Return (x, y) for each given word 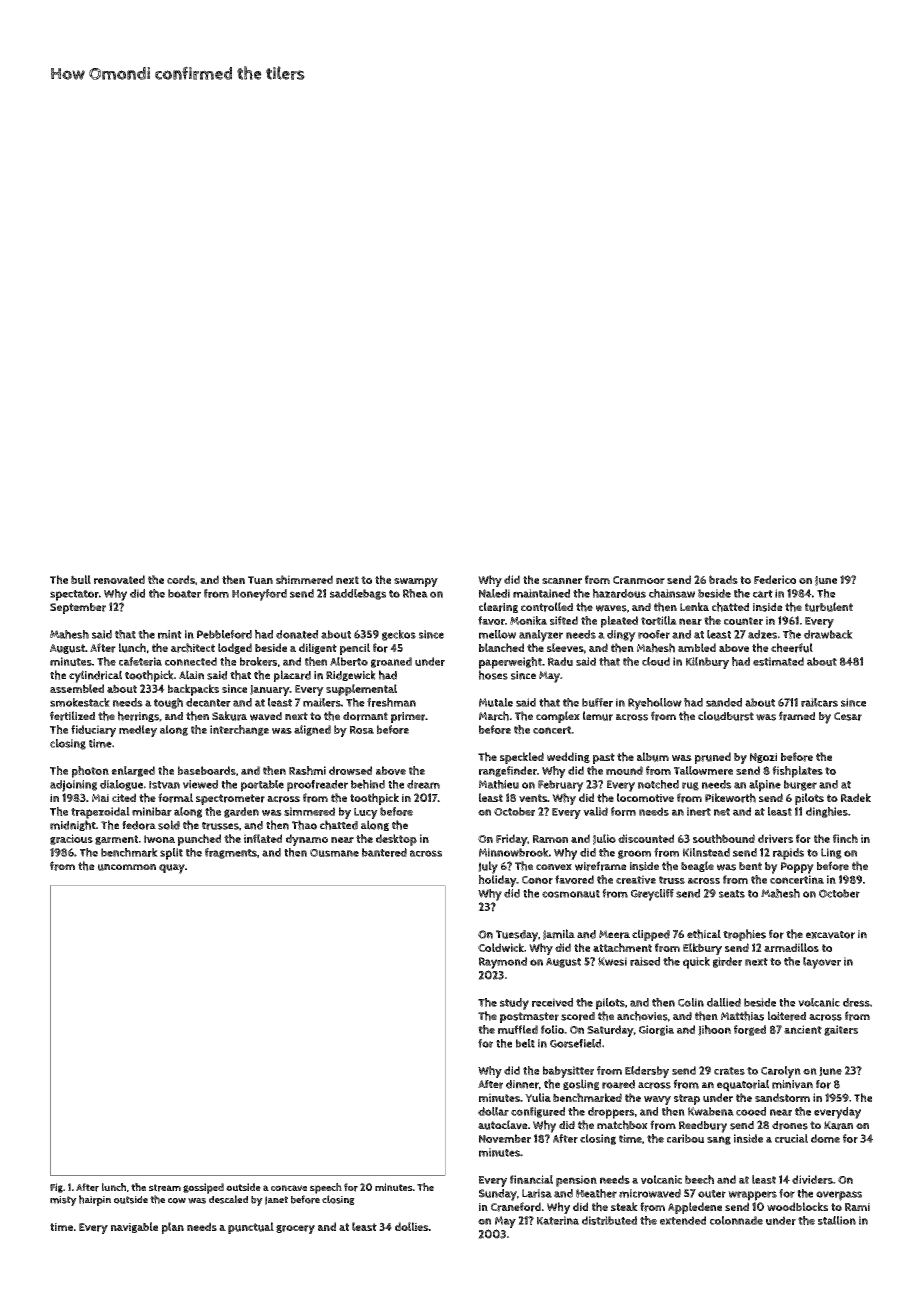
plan (173, 1228)
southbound (724, 838)
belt (525, 1043)
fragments (231, 853)
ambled (697, 647)
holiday (497, 881)
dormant (365, 716)
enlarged (133, 771)
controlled (547, 607)
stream (165, 1188)
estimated (778, 661)
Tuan (260, 580)
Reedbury (703, 1127)
